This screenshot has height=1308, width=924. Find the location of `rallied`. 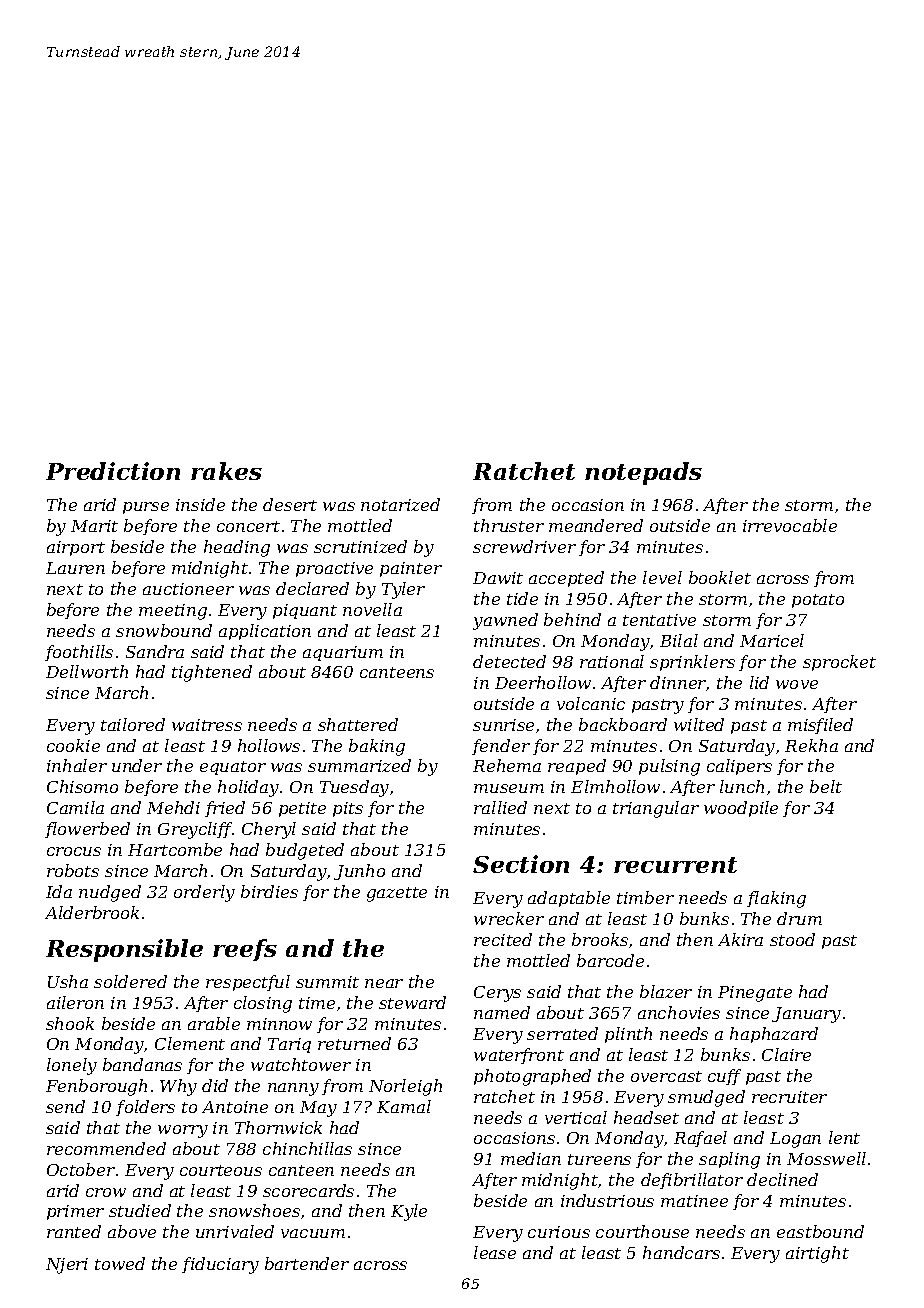

rallied is located at coordinates (500, 807).
